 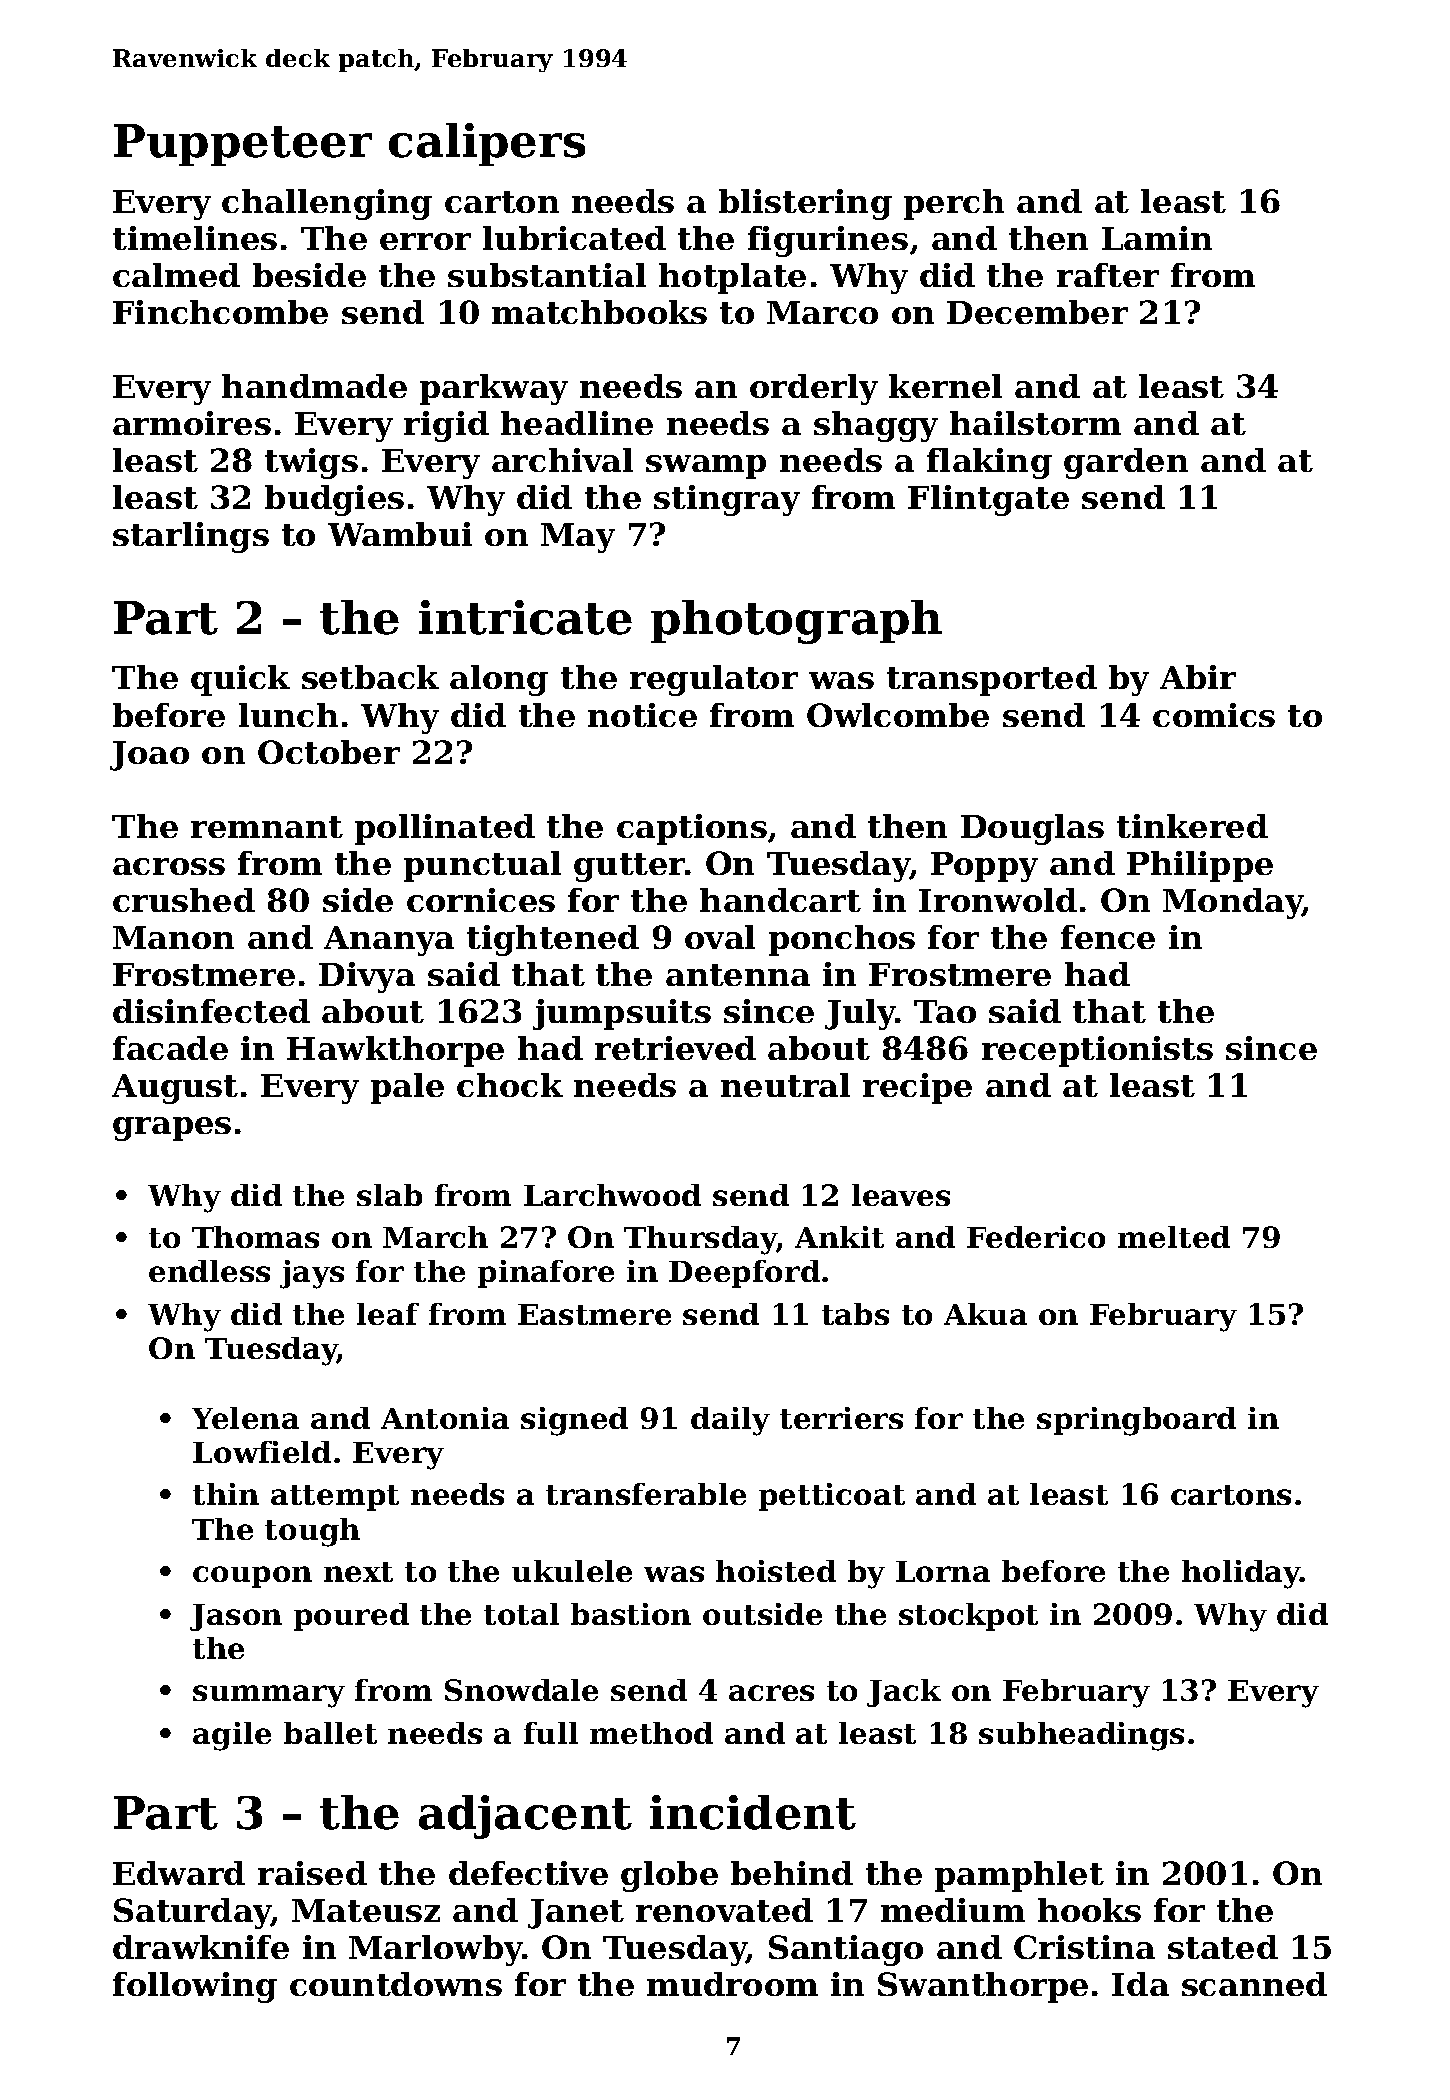 I want to click on receptionists, so click(x=1097, y=1051).
